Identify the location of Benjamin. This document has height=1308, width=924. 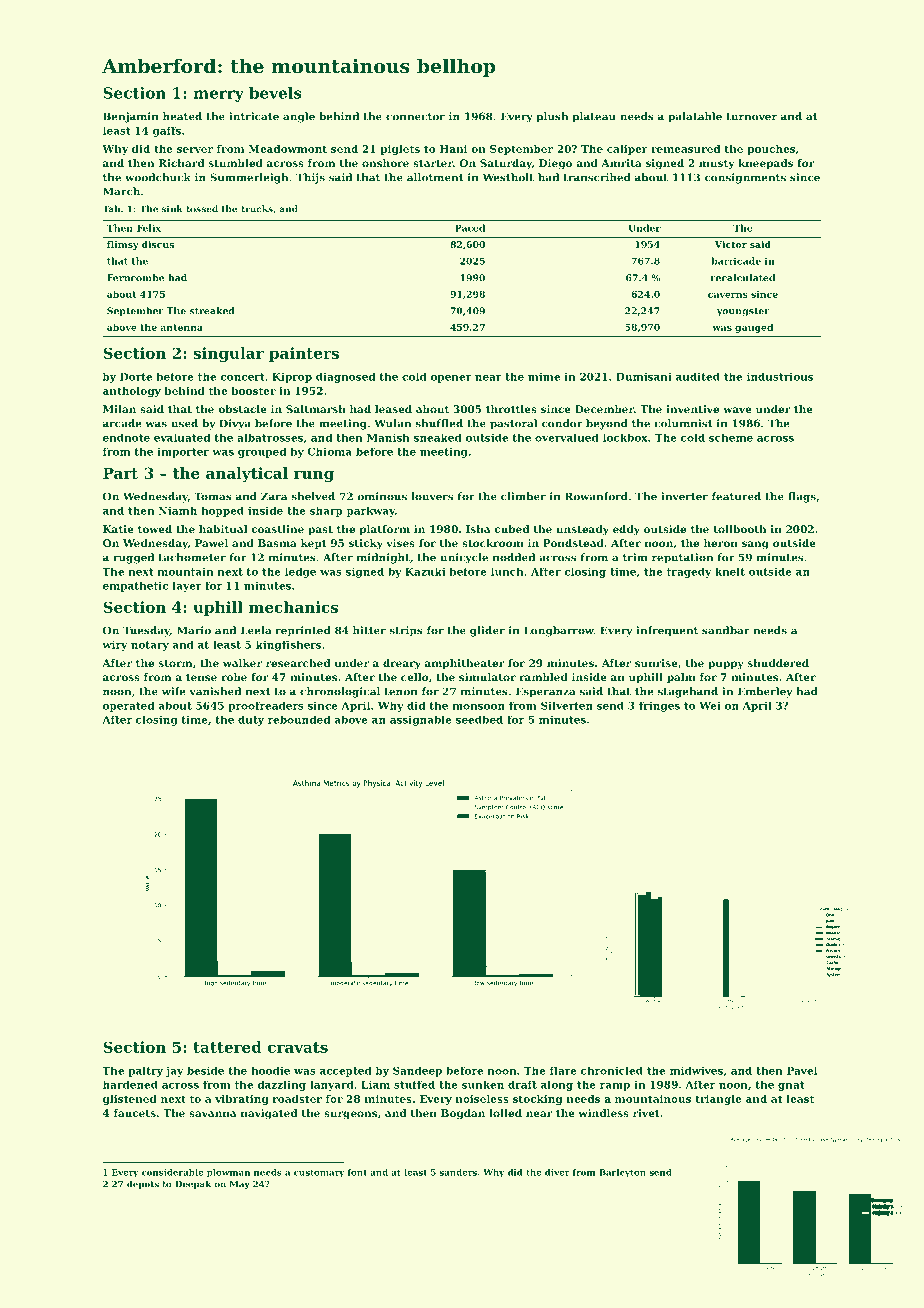
(130, 117).
